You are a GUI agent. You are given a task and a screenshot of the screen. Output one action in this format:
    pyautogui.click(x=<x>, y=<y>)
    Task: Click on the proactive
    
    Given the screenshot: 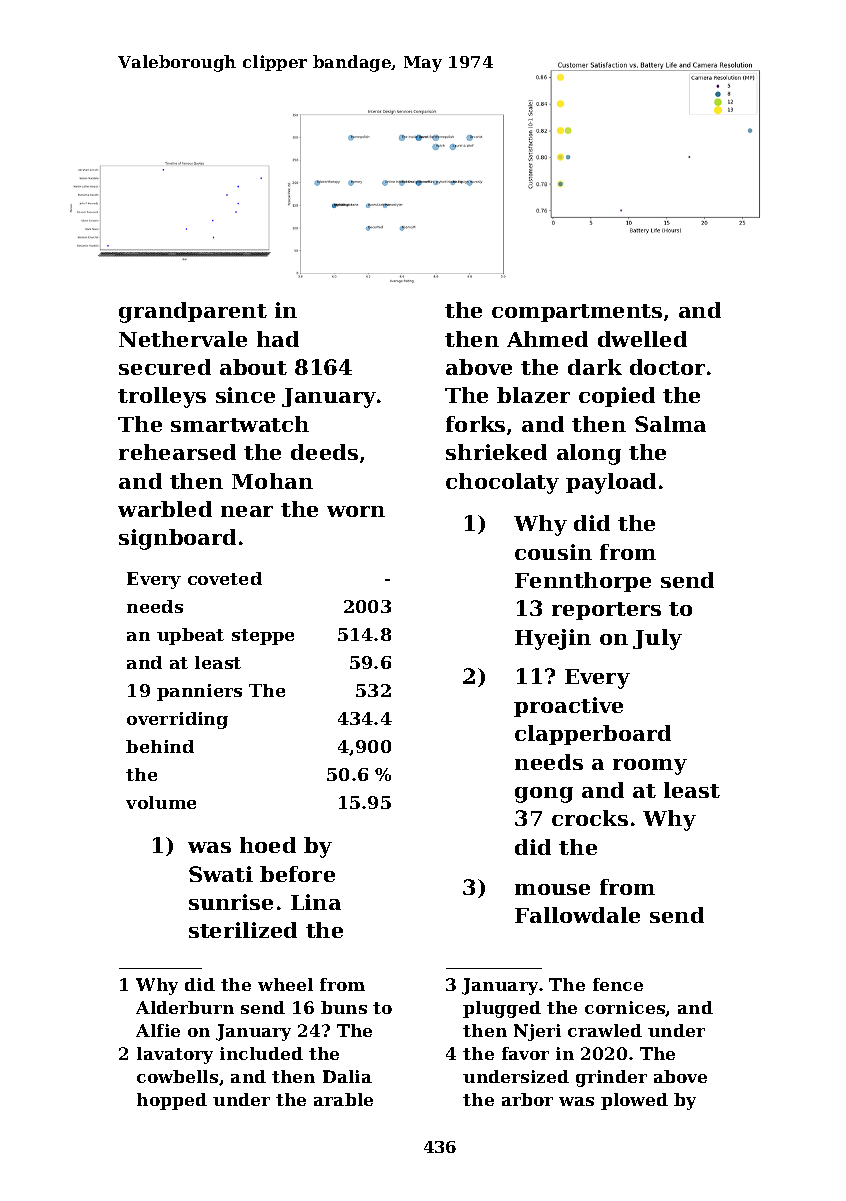 What is the action you would take?
    pyautogui.click(x=568, y=707)
